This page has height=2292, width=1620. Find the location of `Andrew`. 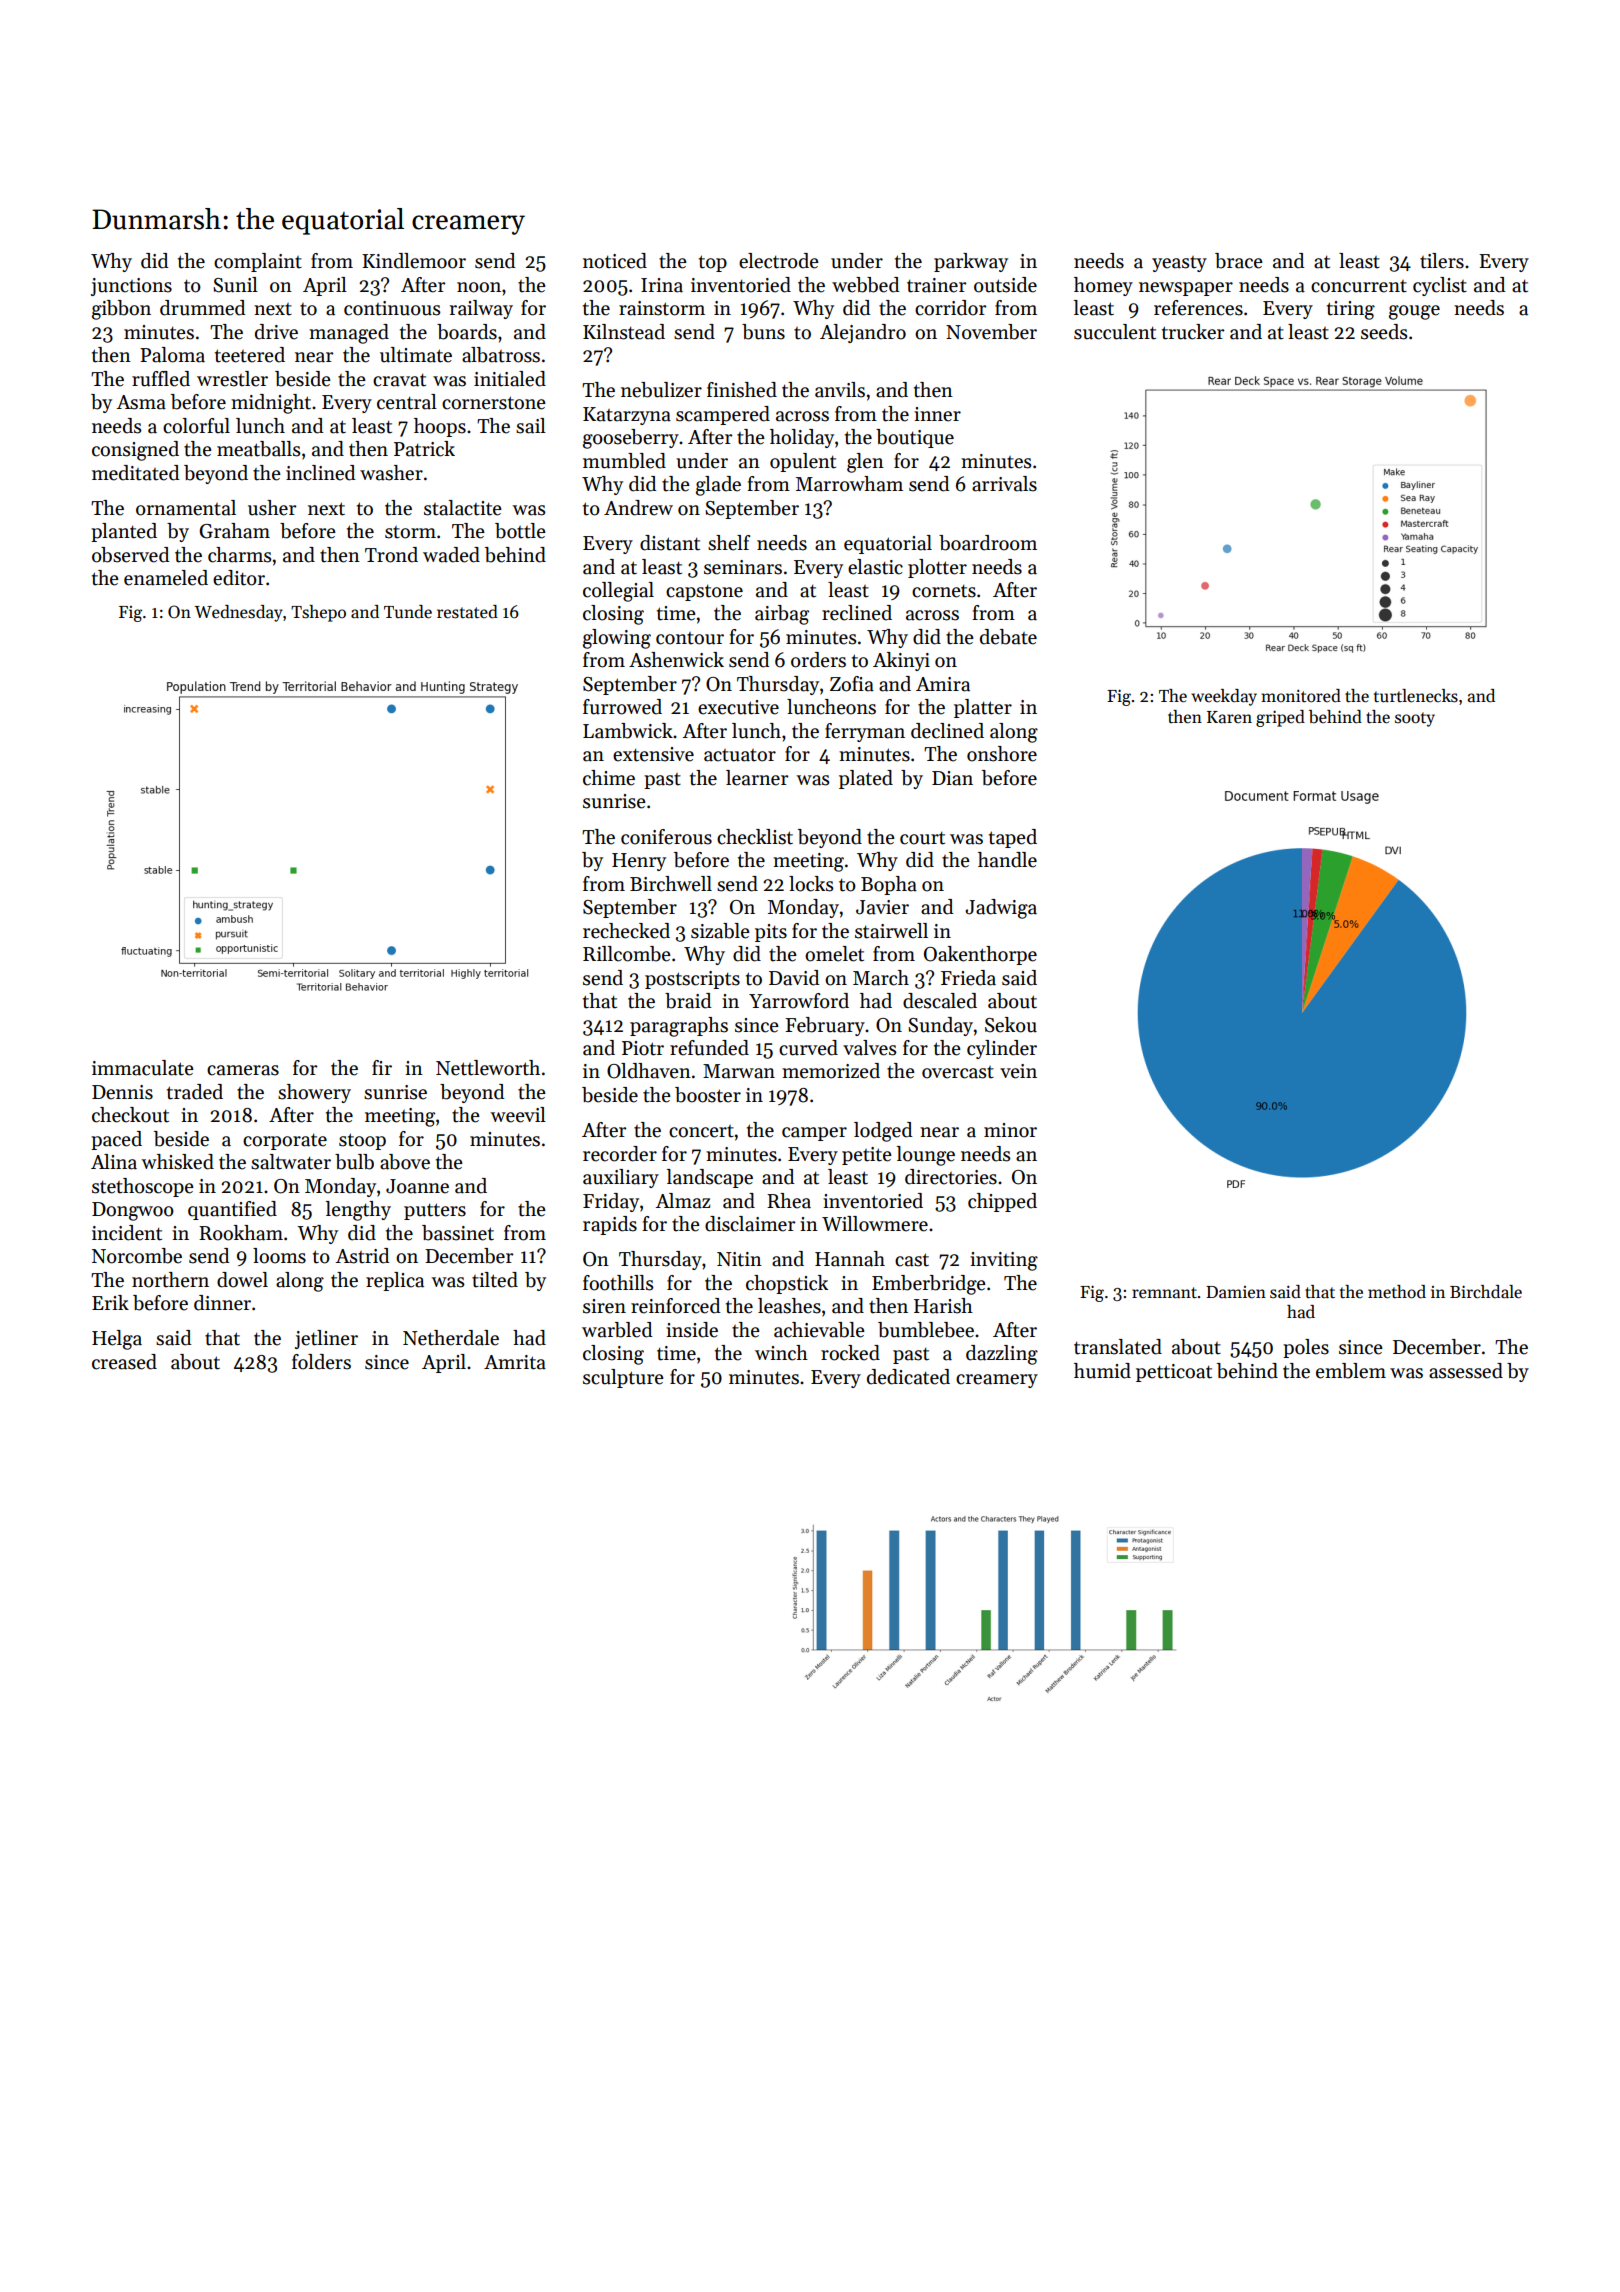

Andrew is located at coordinates (638, 508).
